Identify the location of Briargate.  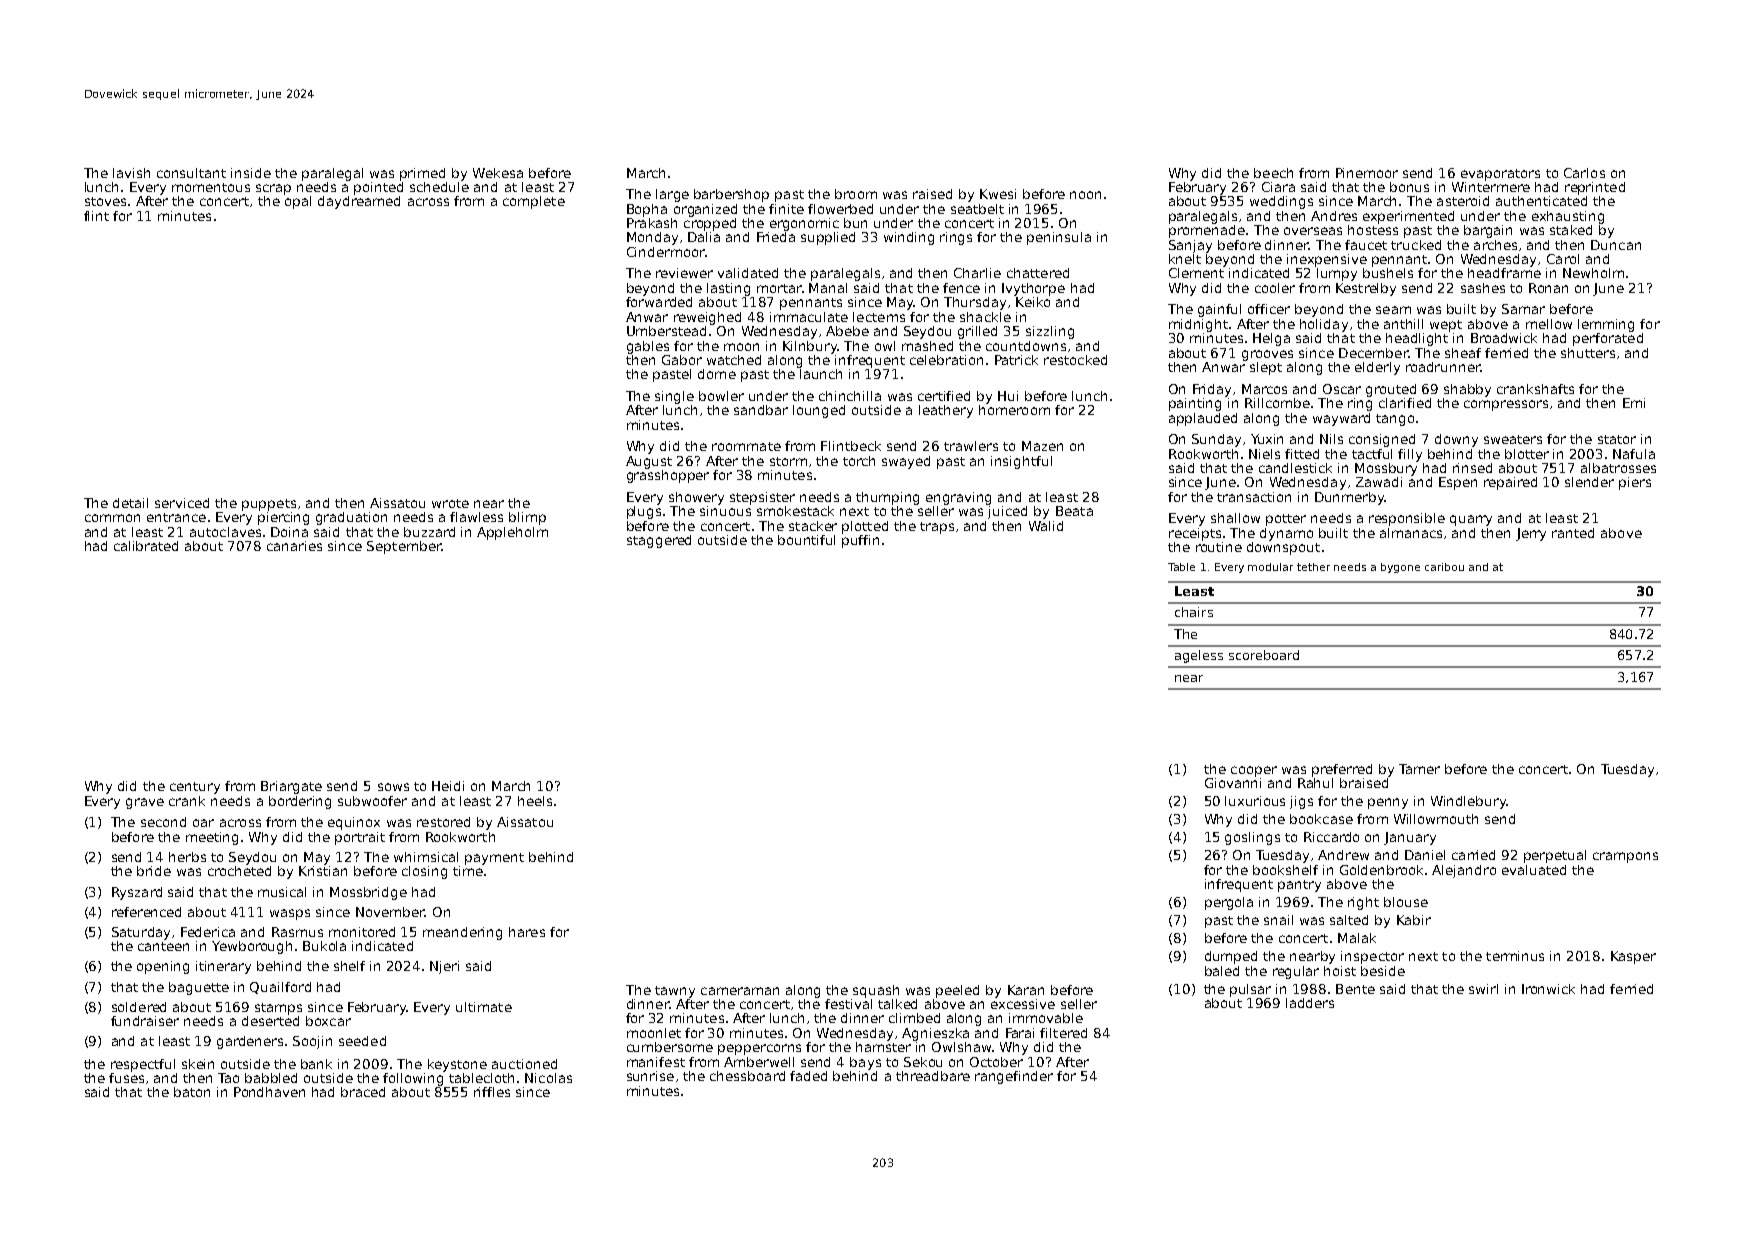
(291, 787).
